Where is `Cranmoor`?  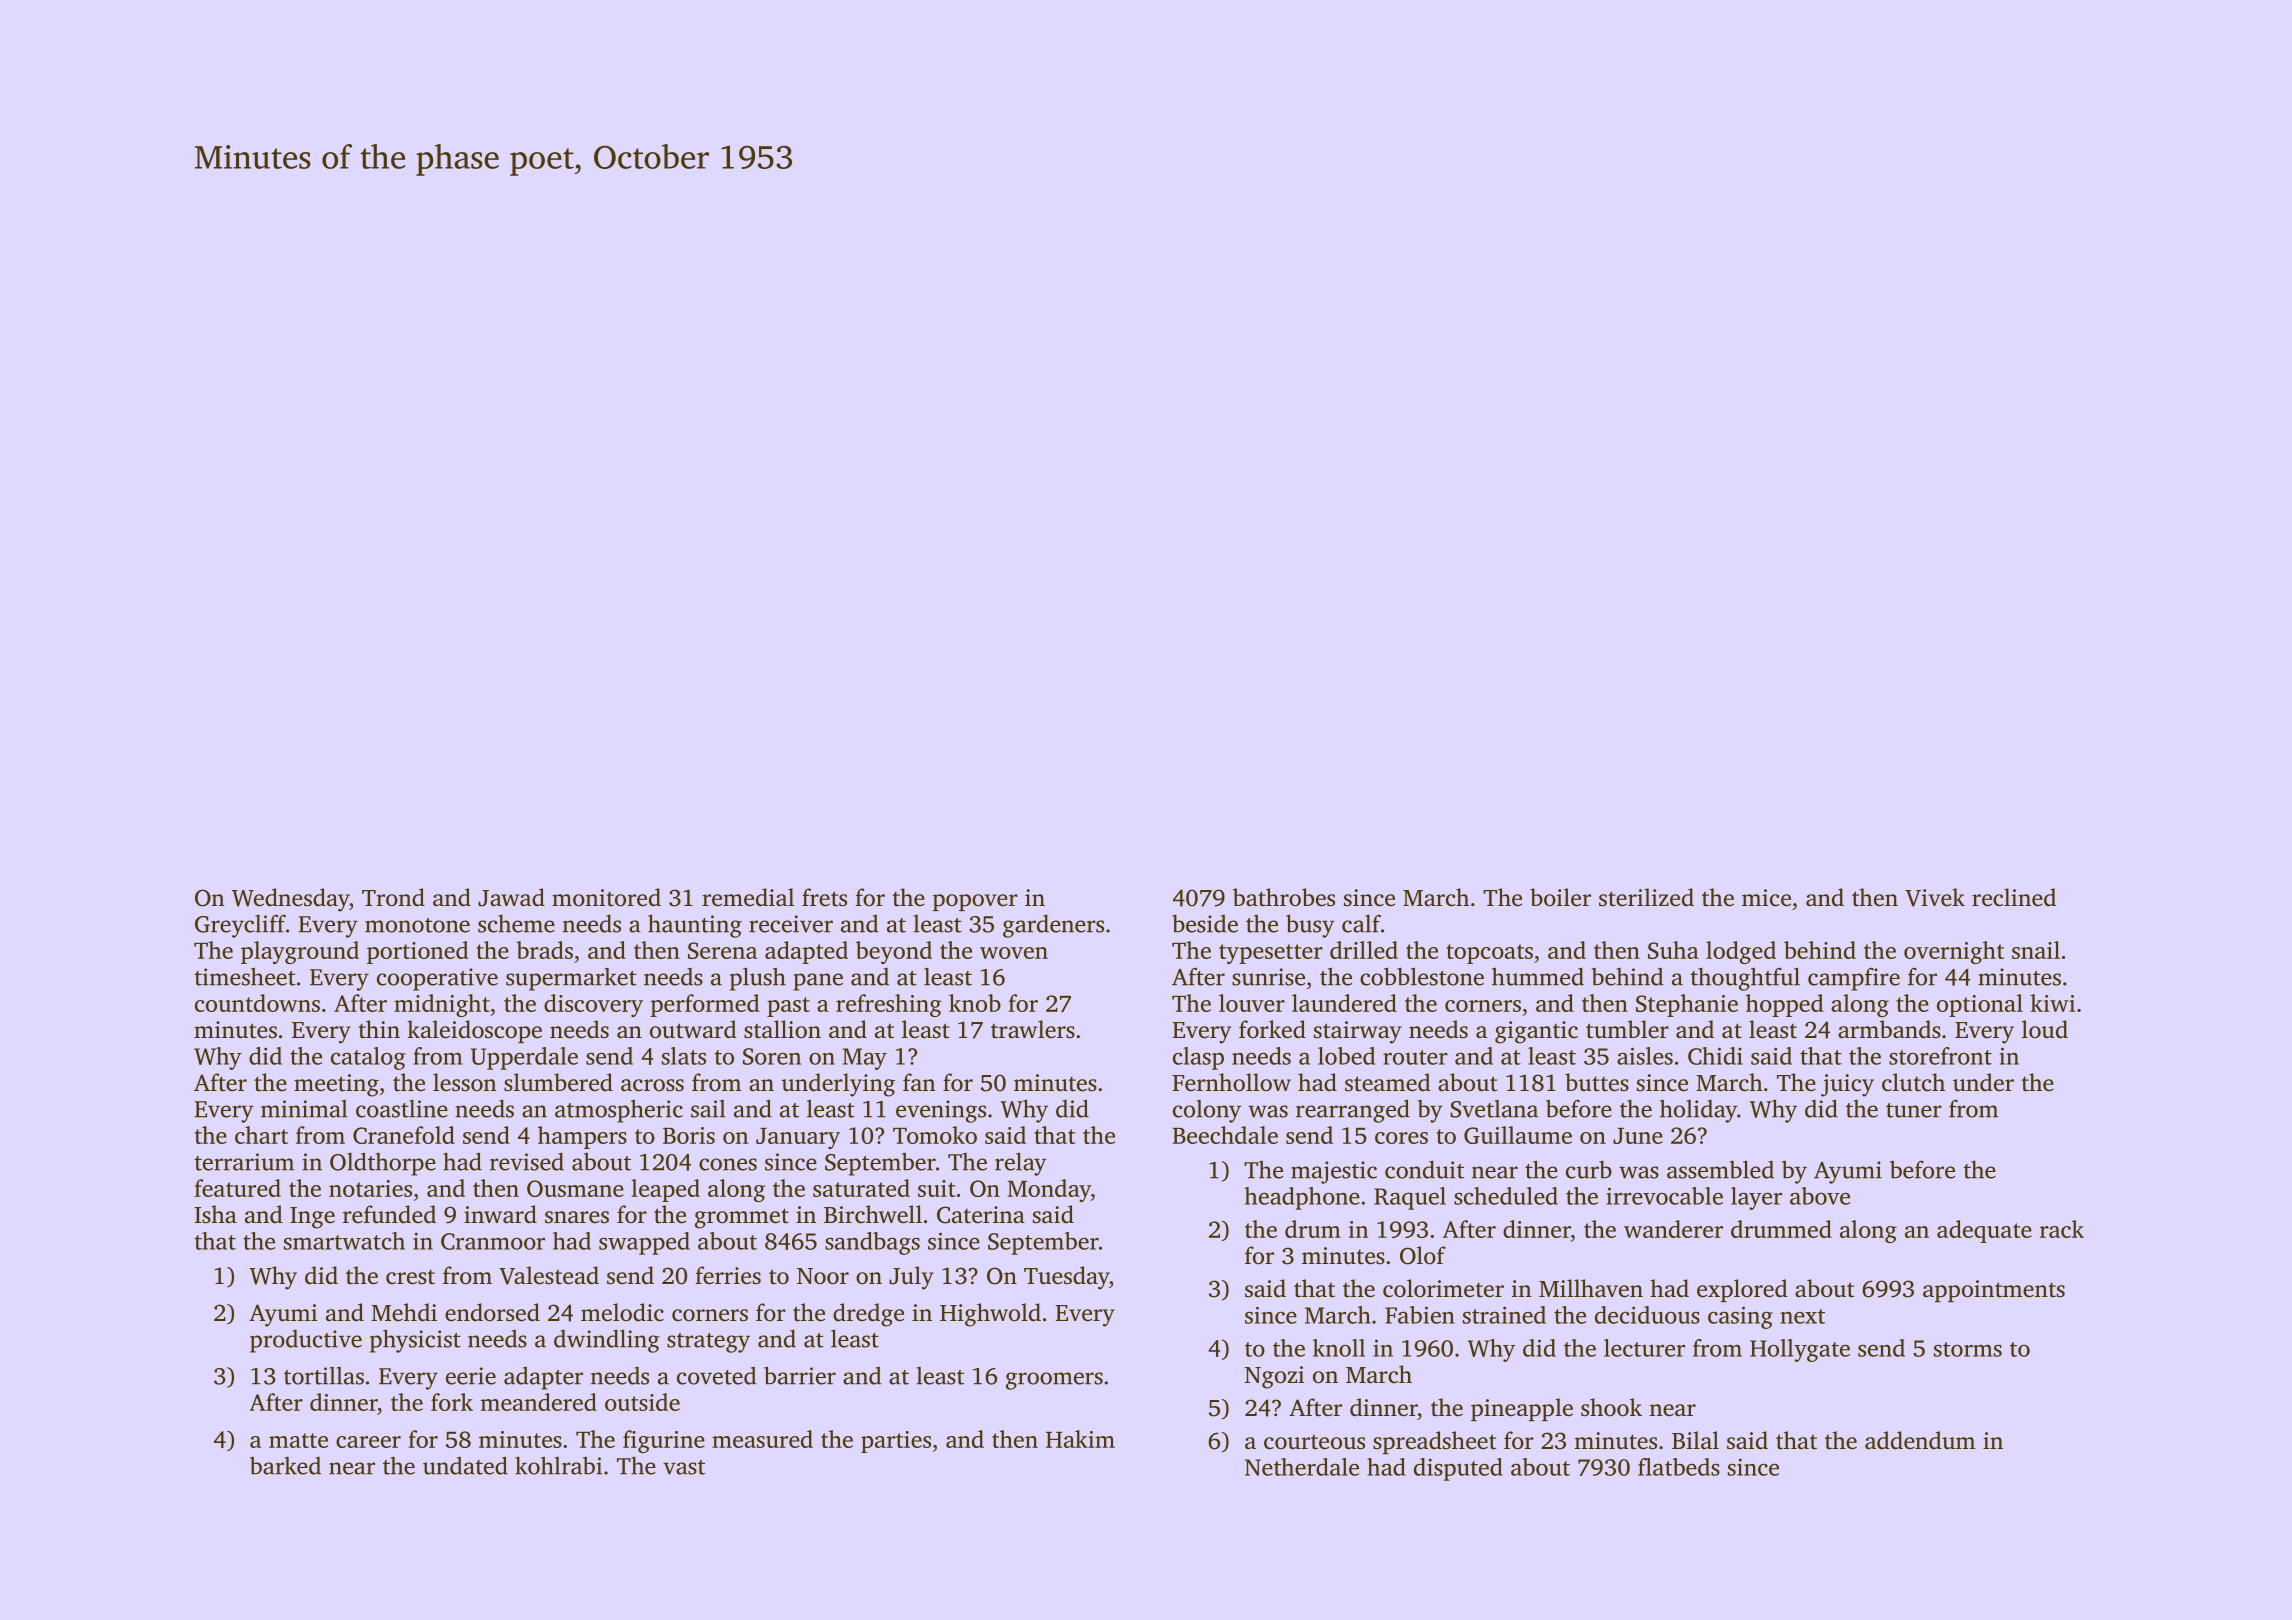
Cranmoor is located at coordinates (493, 1241).
